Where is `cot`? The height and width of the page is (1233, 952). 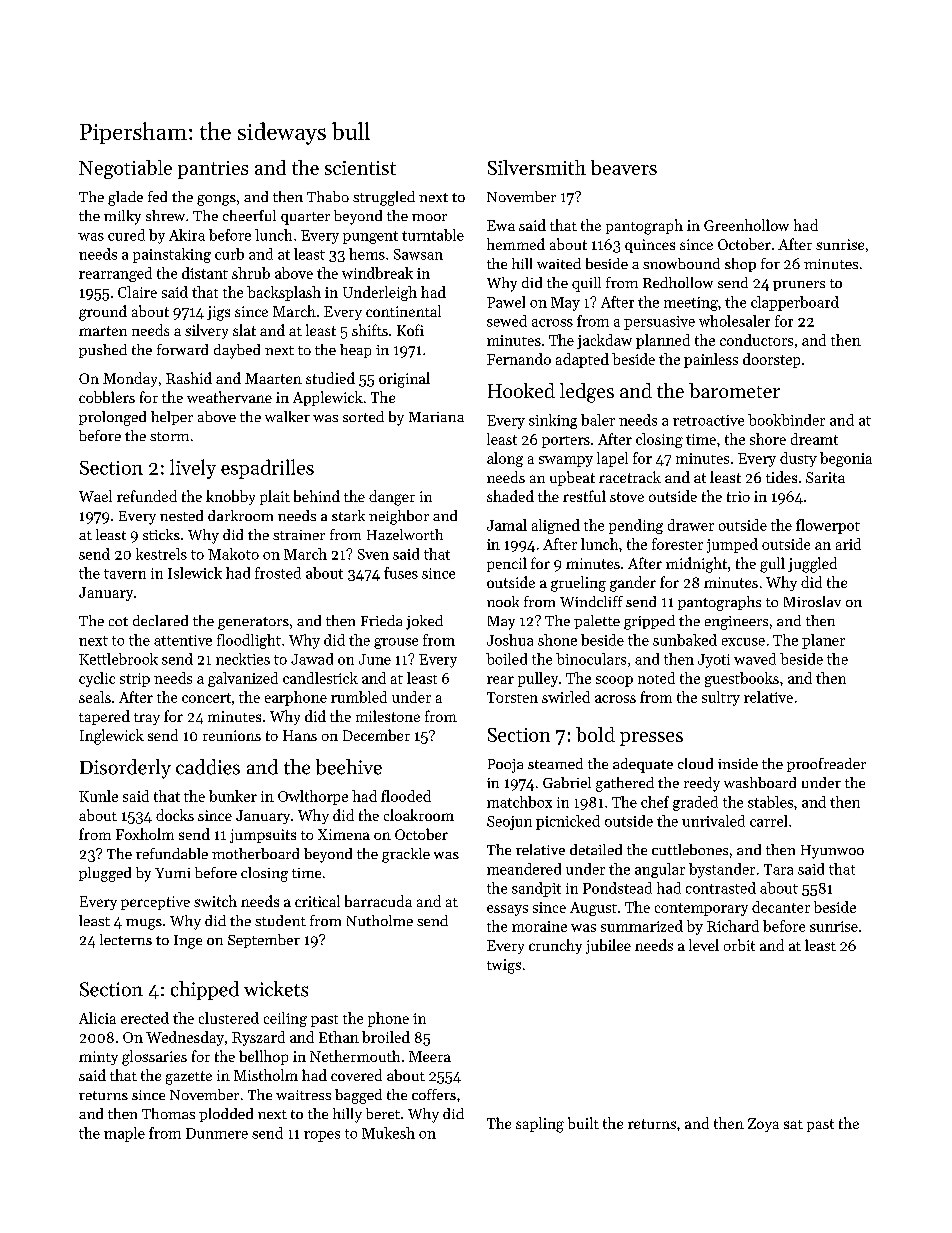
cot is located at coordinates (118, 621).
